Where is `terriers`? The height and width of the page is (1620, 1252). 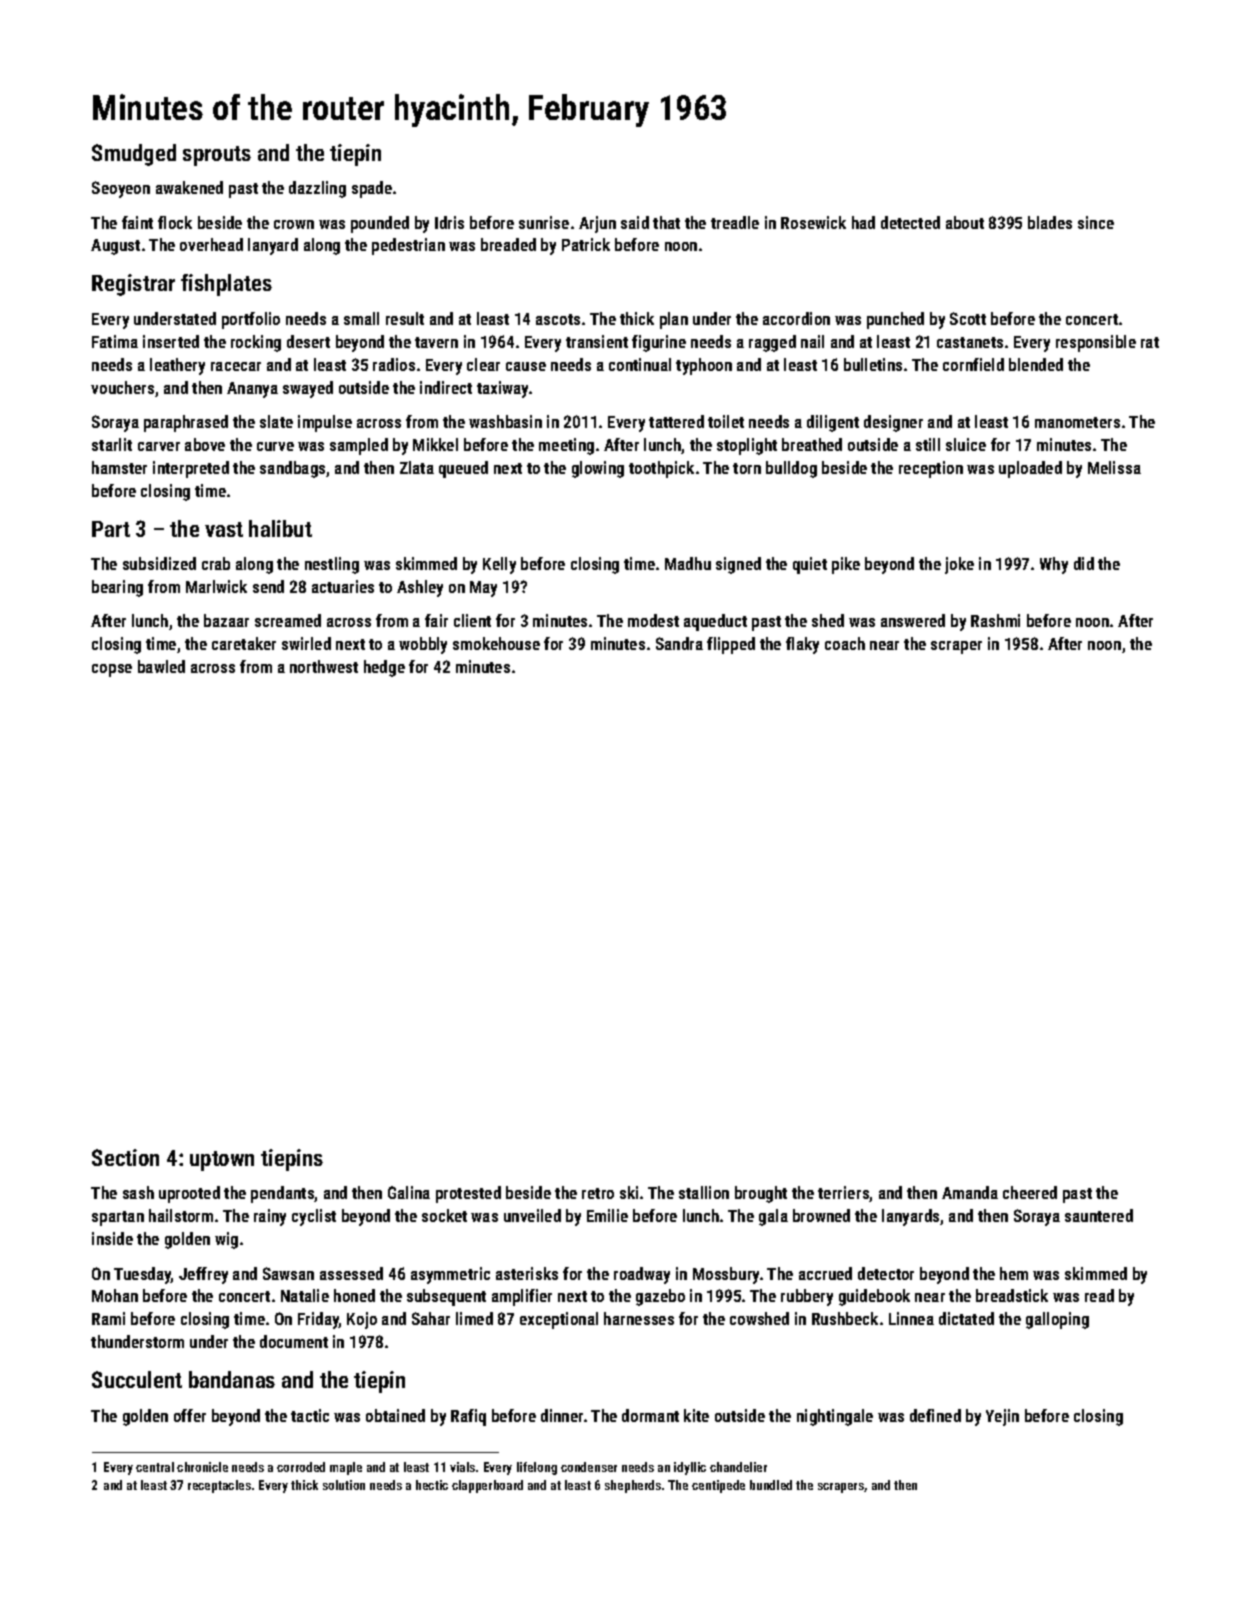
terriers is located at coordinates (844, 1194).
